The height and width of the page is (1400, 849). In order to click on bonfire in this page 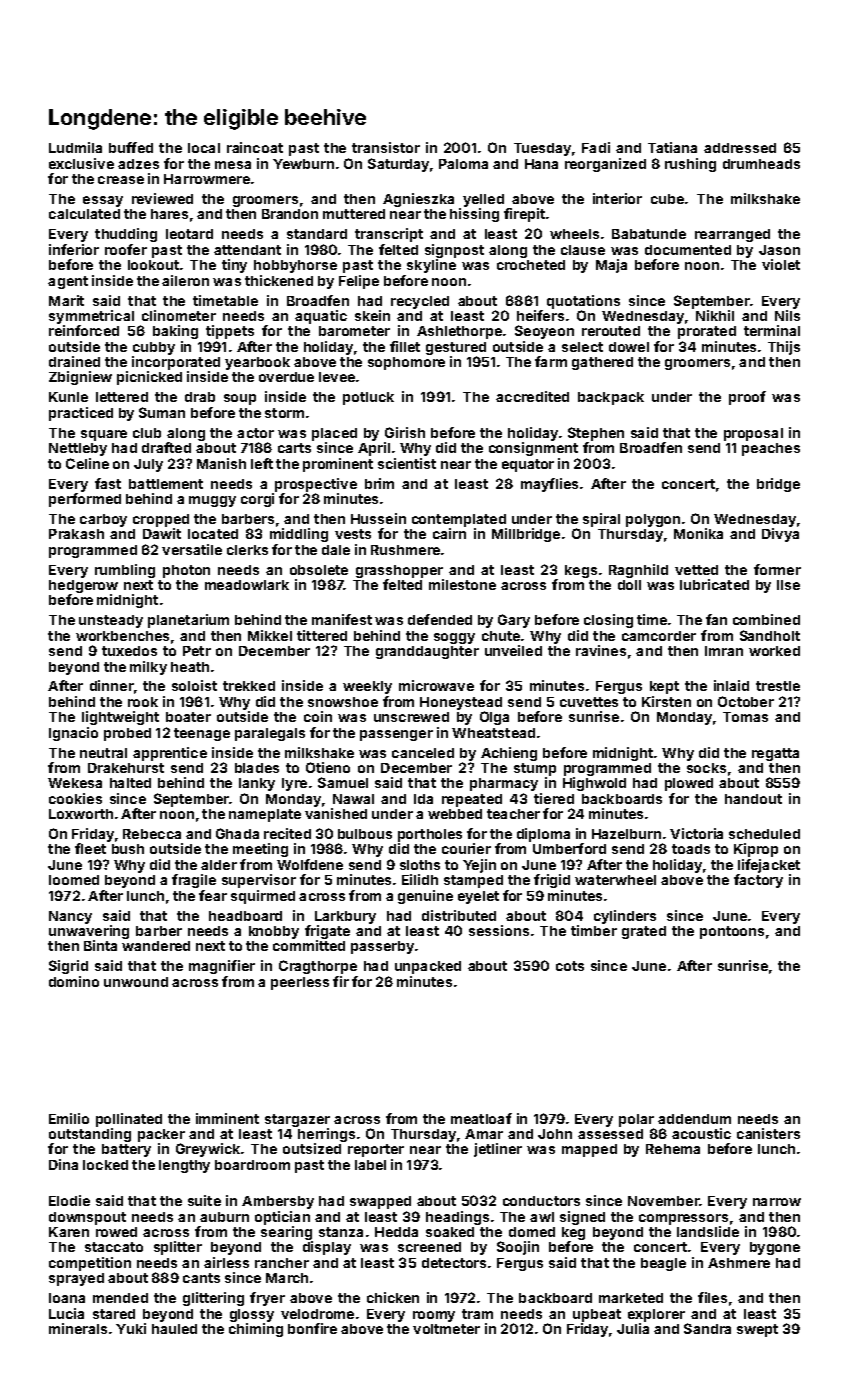, I will do `click(312, 1328)`.
